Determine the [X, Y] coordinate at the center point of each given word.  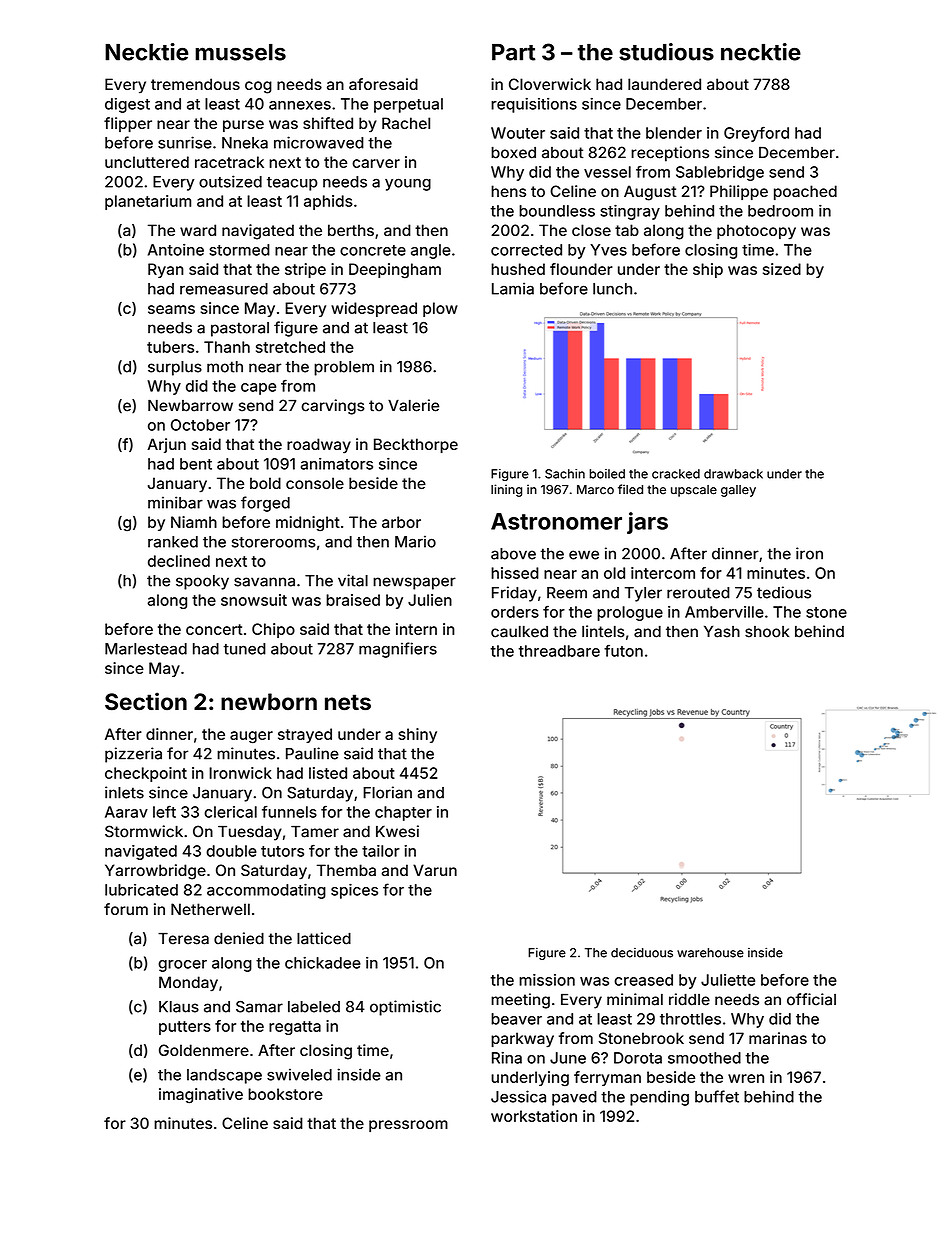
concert [214, 629]
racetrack [229, 162]
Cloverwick [550, 84]
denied [239, 938]
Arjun [166, 445]
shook [767, 632]
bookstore [285, 1094]
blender [674, 133]
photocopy [756, 232]
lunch [612, 289]
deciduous [642, 953]
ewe [584, 555]
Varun [435, 870]
